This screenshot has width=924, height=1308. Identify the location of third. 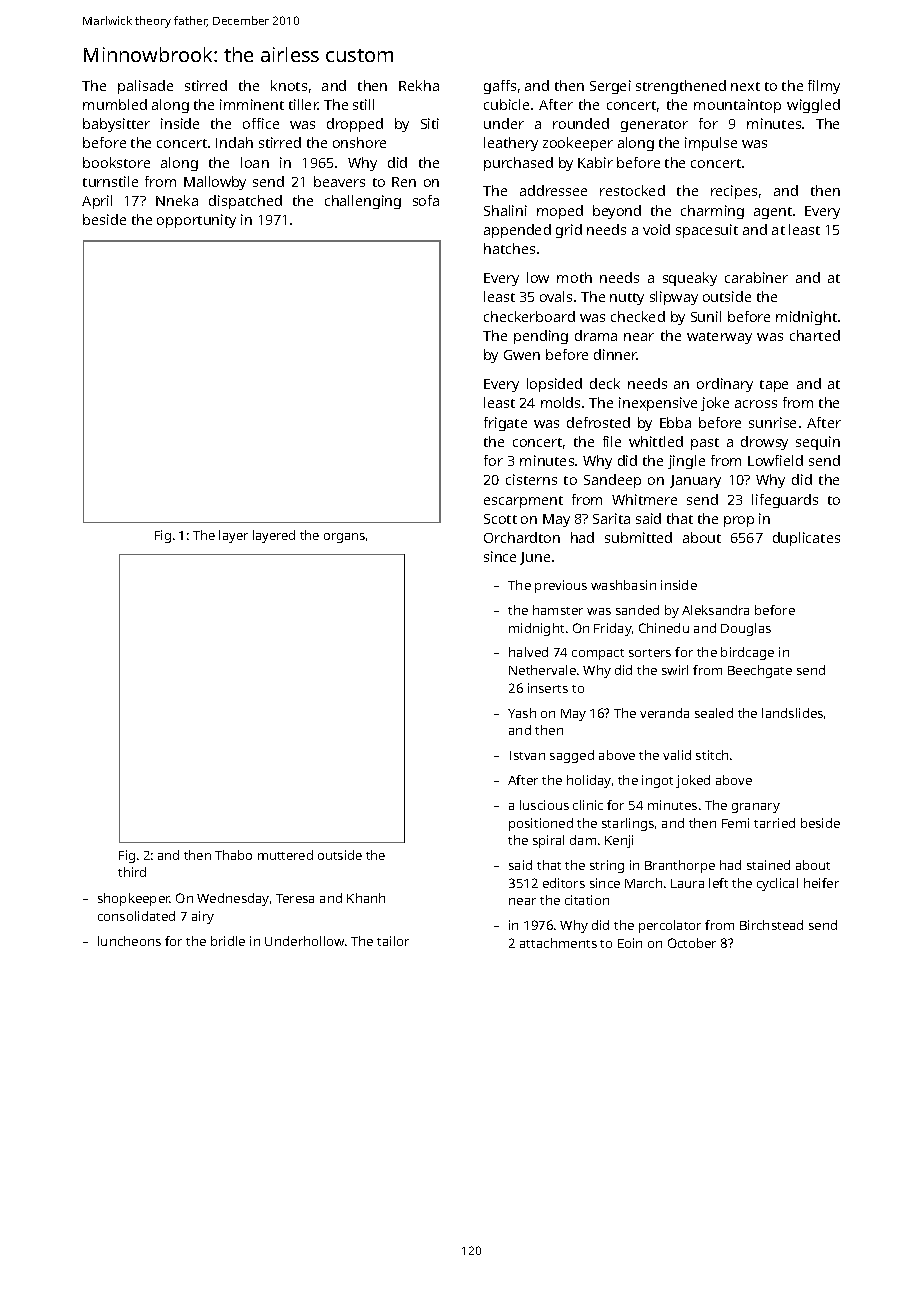
(132, 872).
